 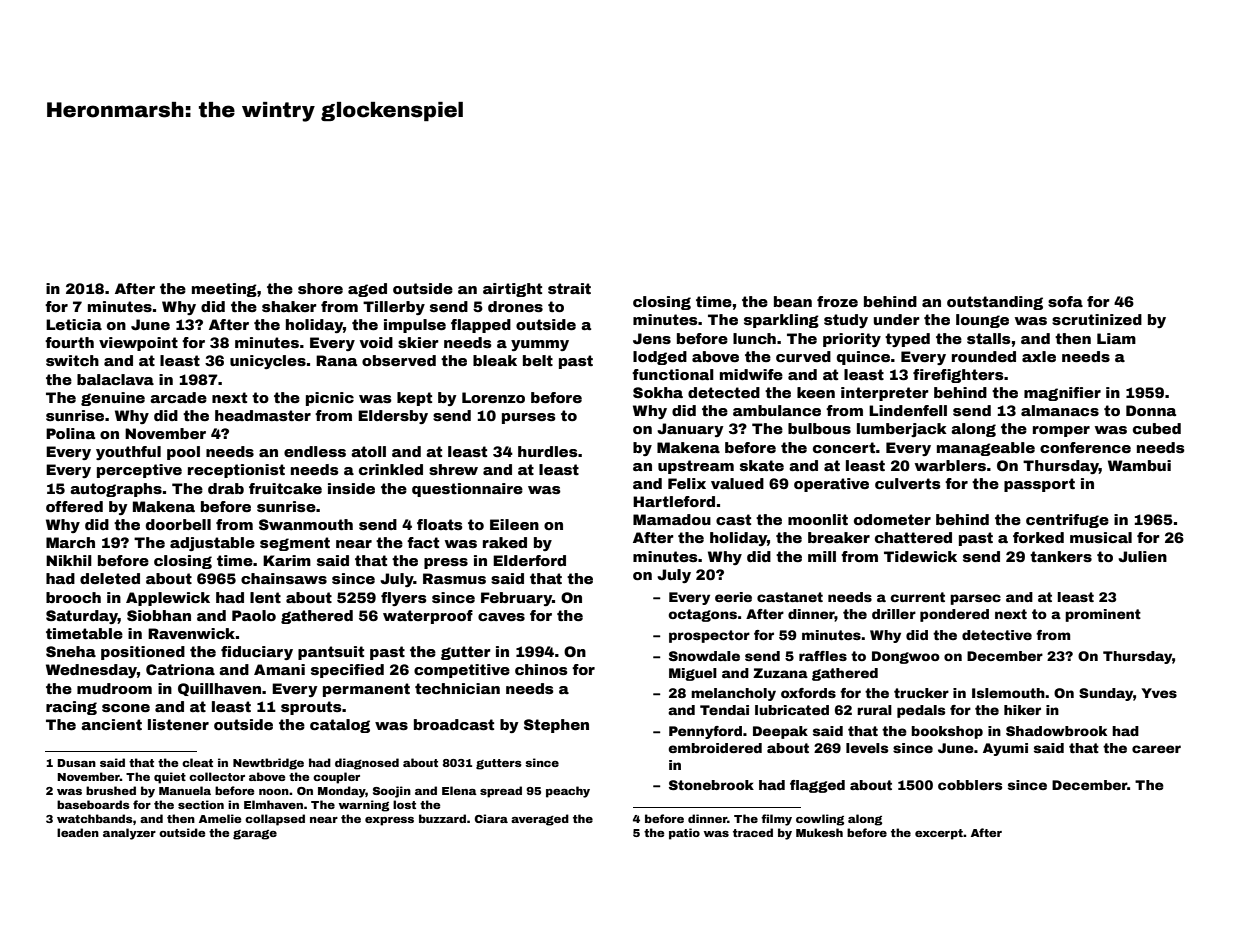 I want to click on Deepak, so click(x=780, y=732).
